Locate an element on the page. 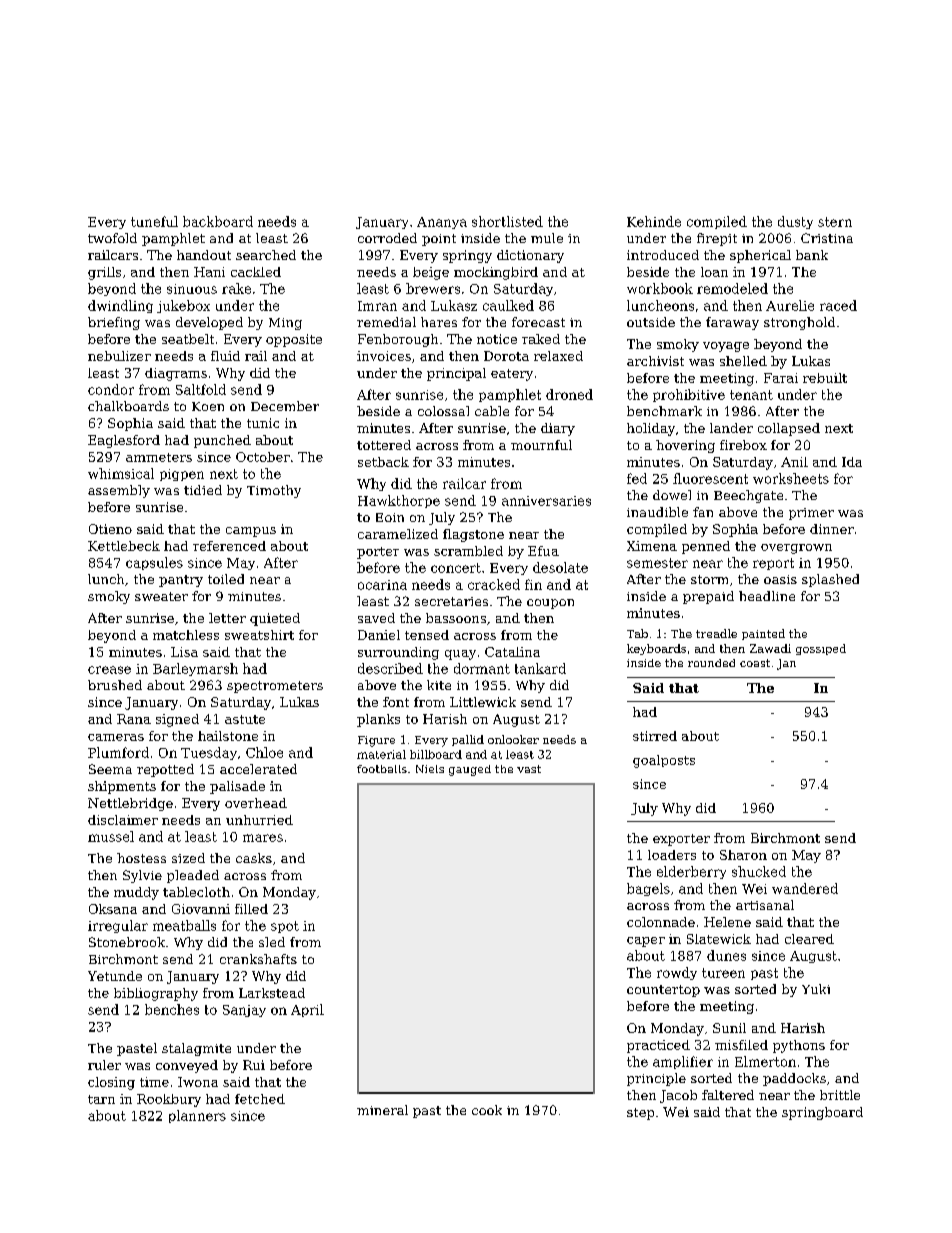 The image size is (952, 1233). sinuous is located at coordinates (192, 289).
